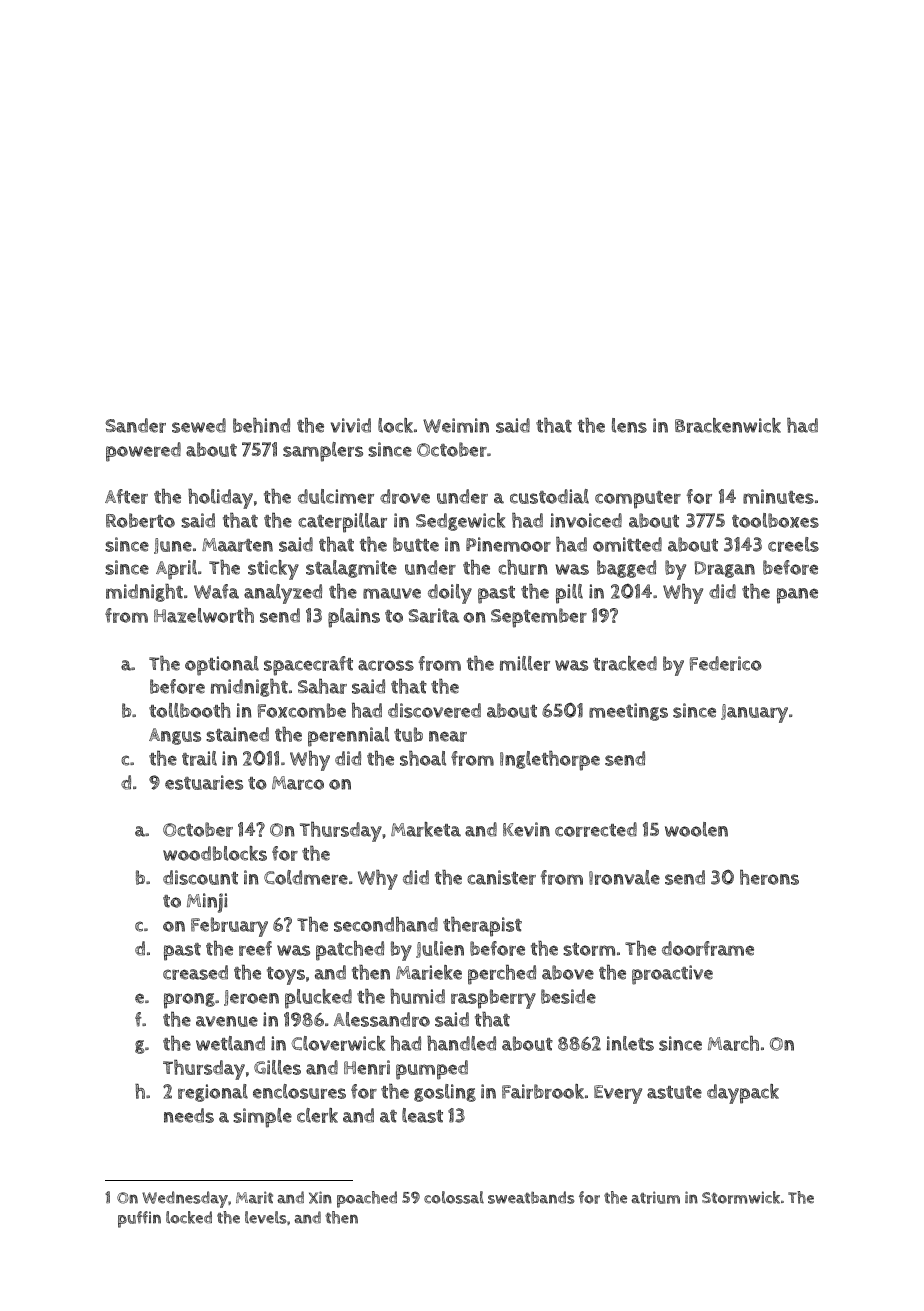 The height and width of the screenshot is (1311, 924). I want to click on secondhand, so click(386, 924).
